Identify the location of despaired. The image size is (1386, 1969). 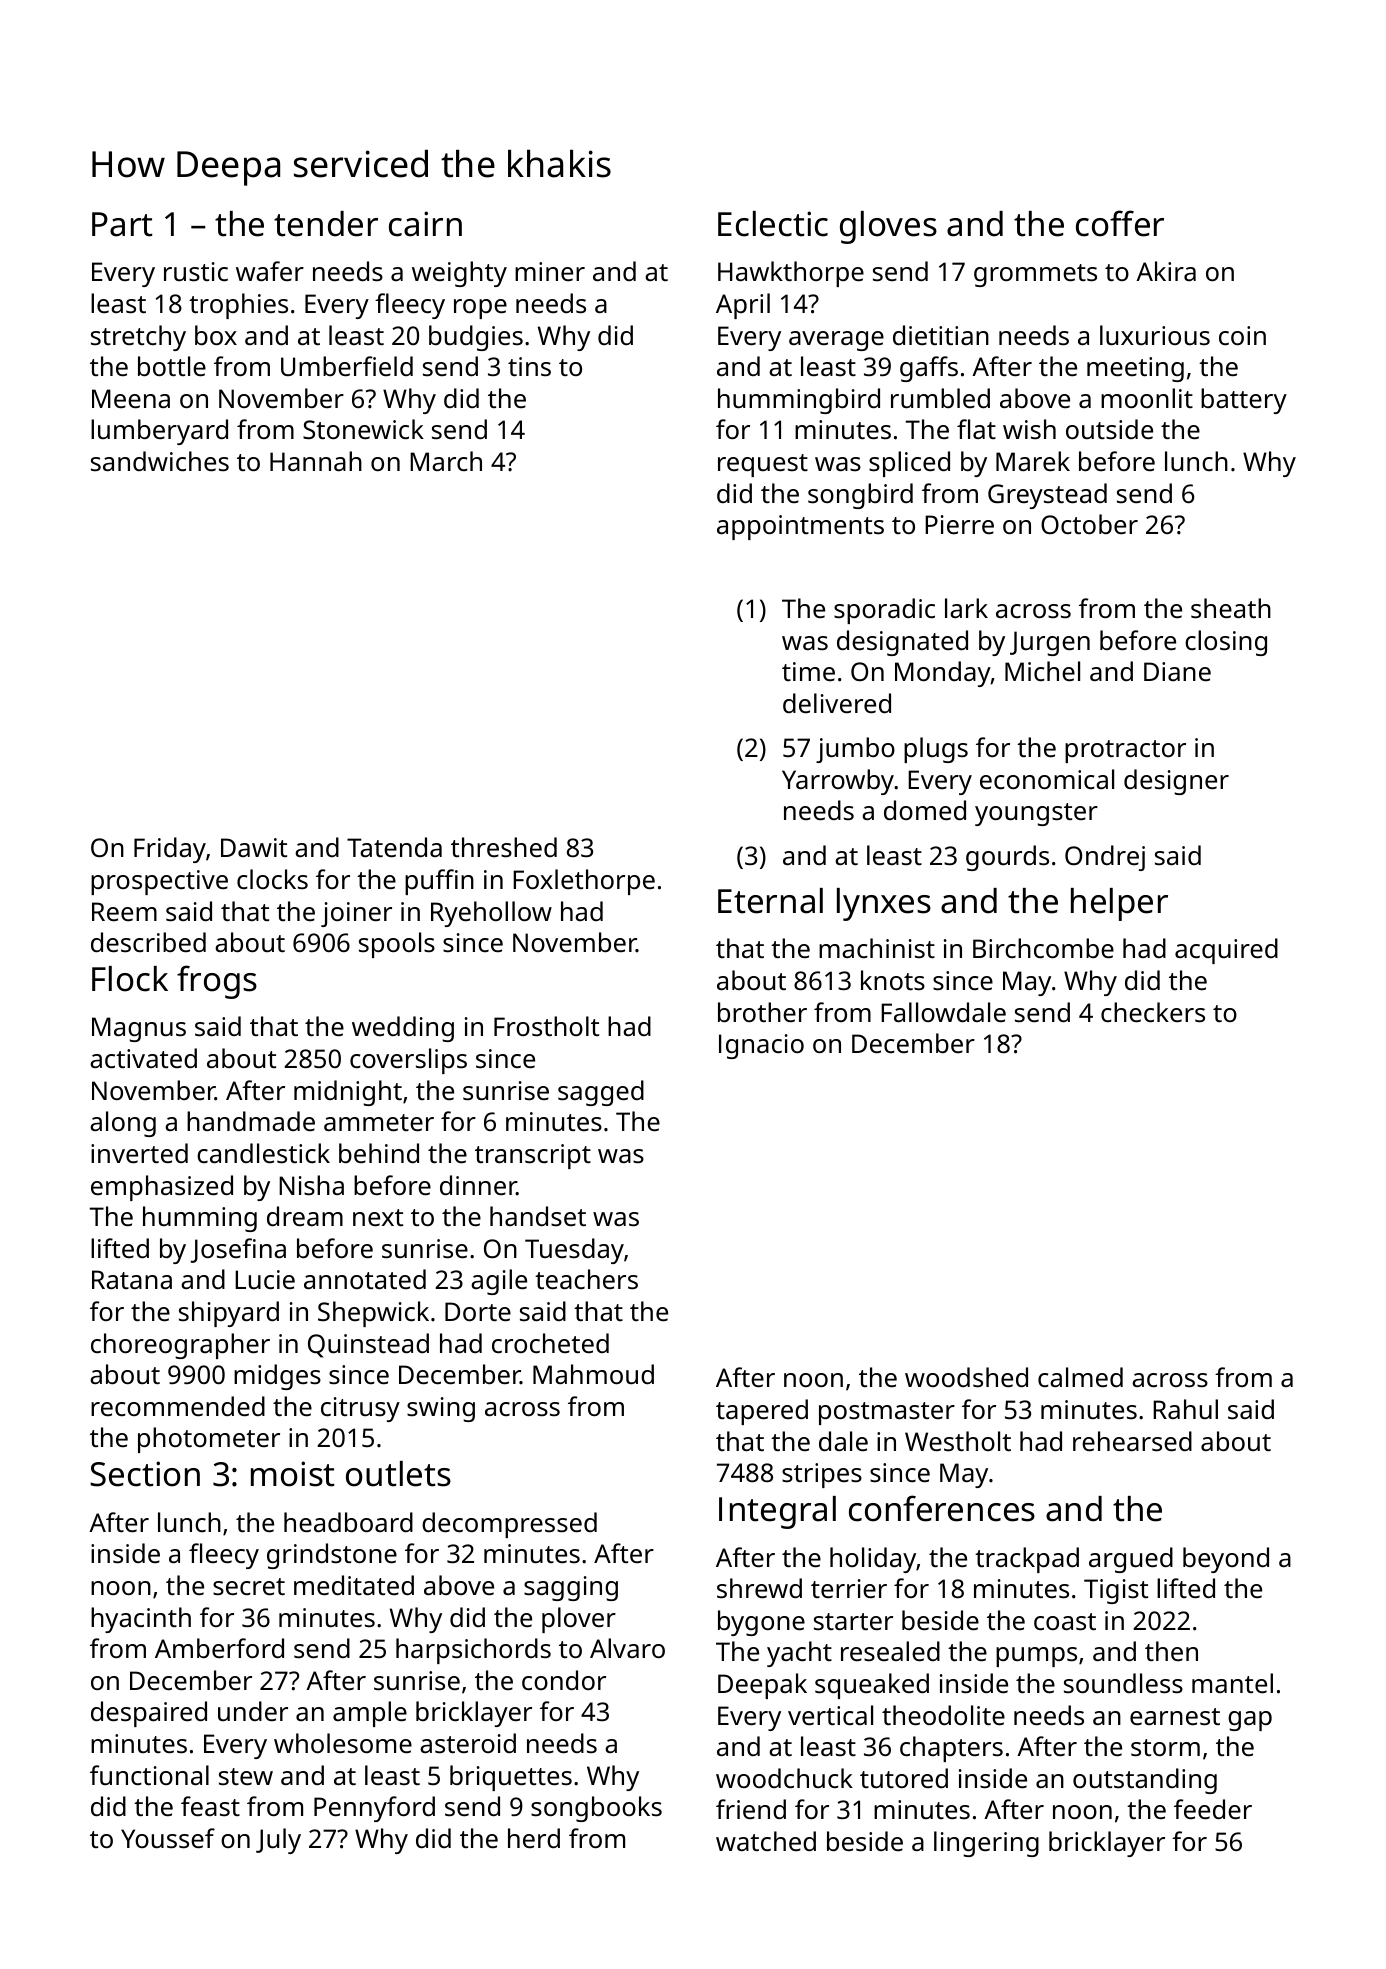
(149, 1714).
